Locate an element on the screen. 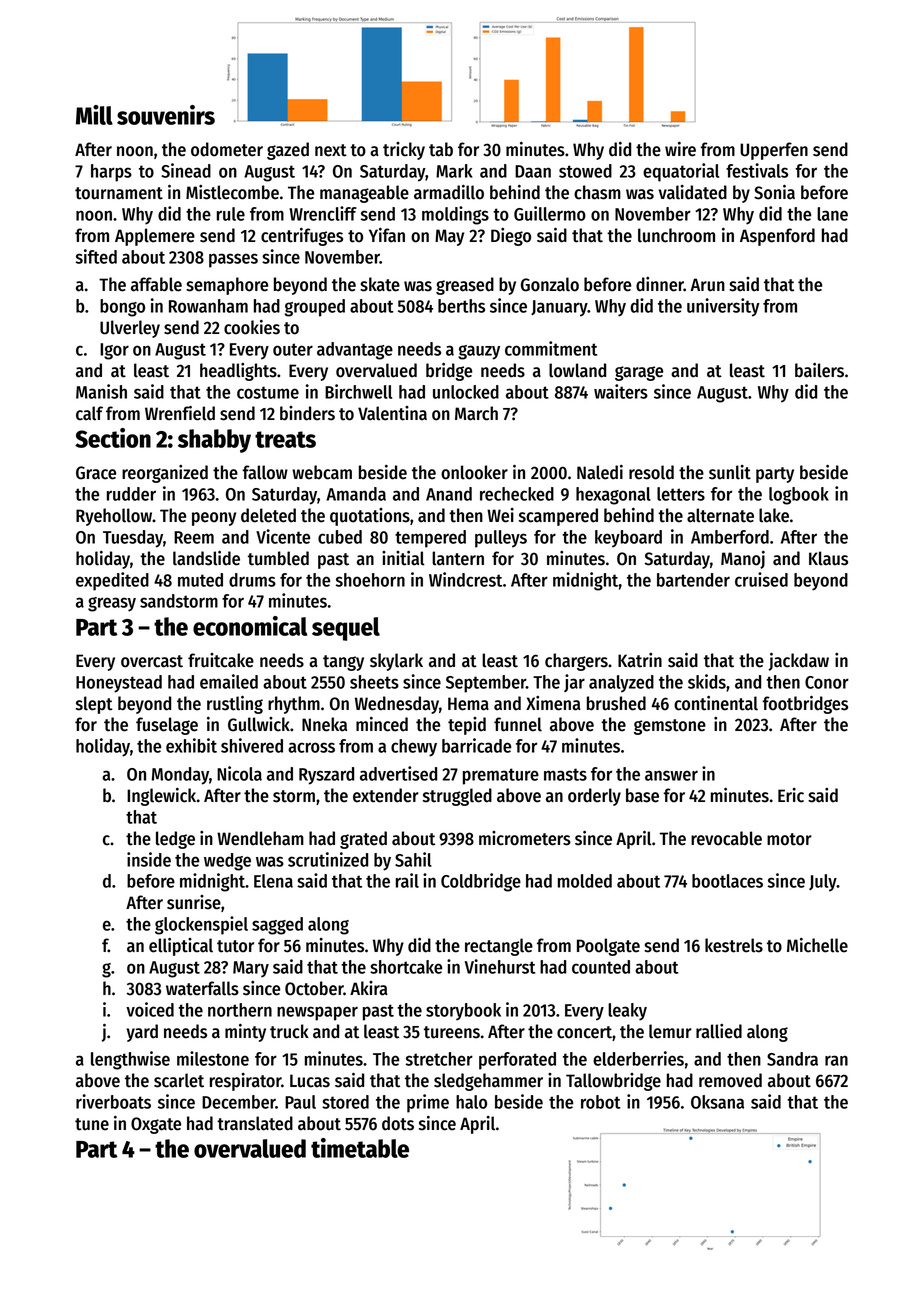  gazed is located at coordinates (288, 151).
